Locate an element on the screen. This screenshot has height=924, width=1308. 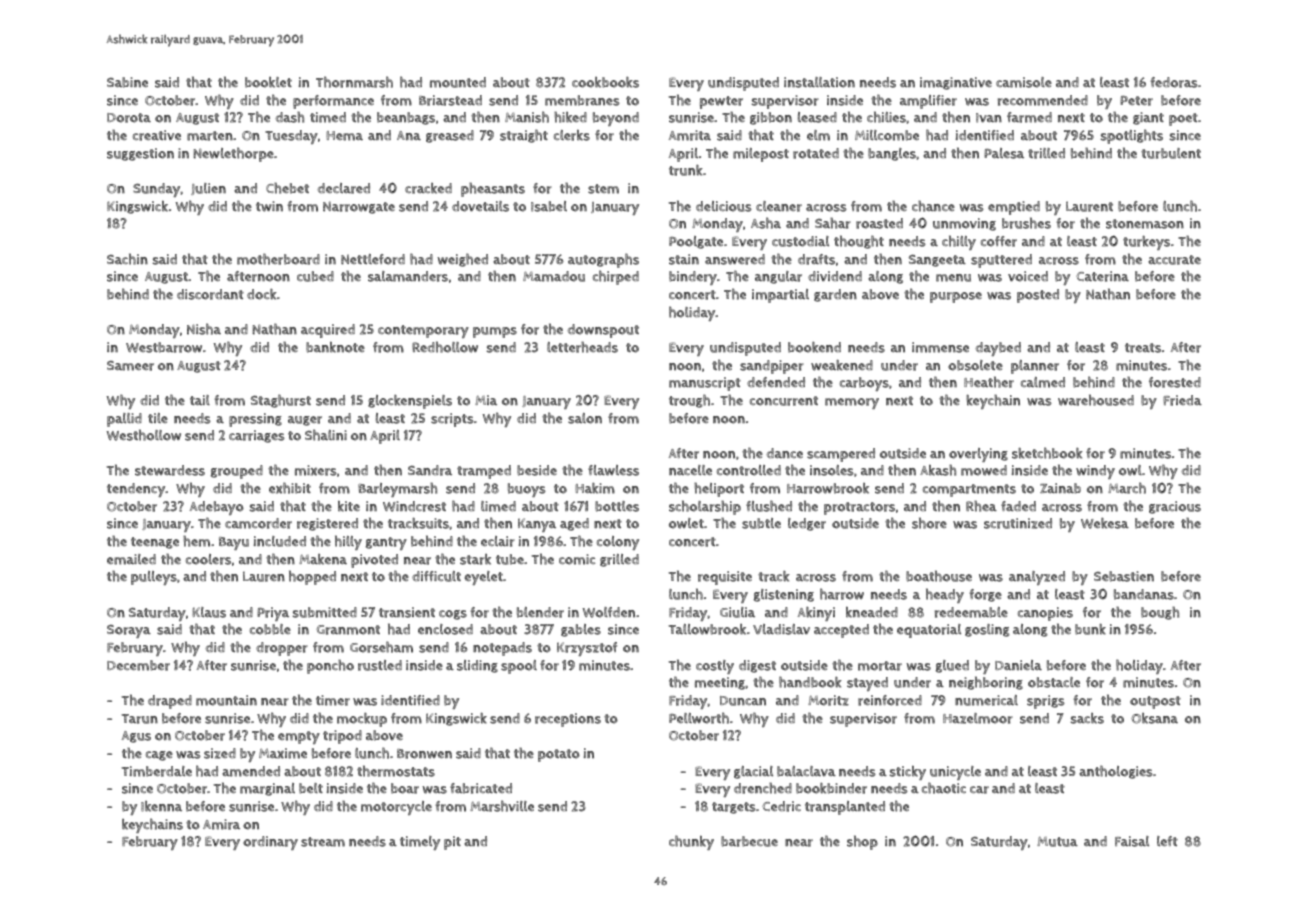
ordinary is located at coordinates (270, 843).
